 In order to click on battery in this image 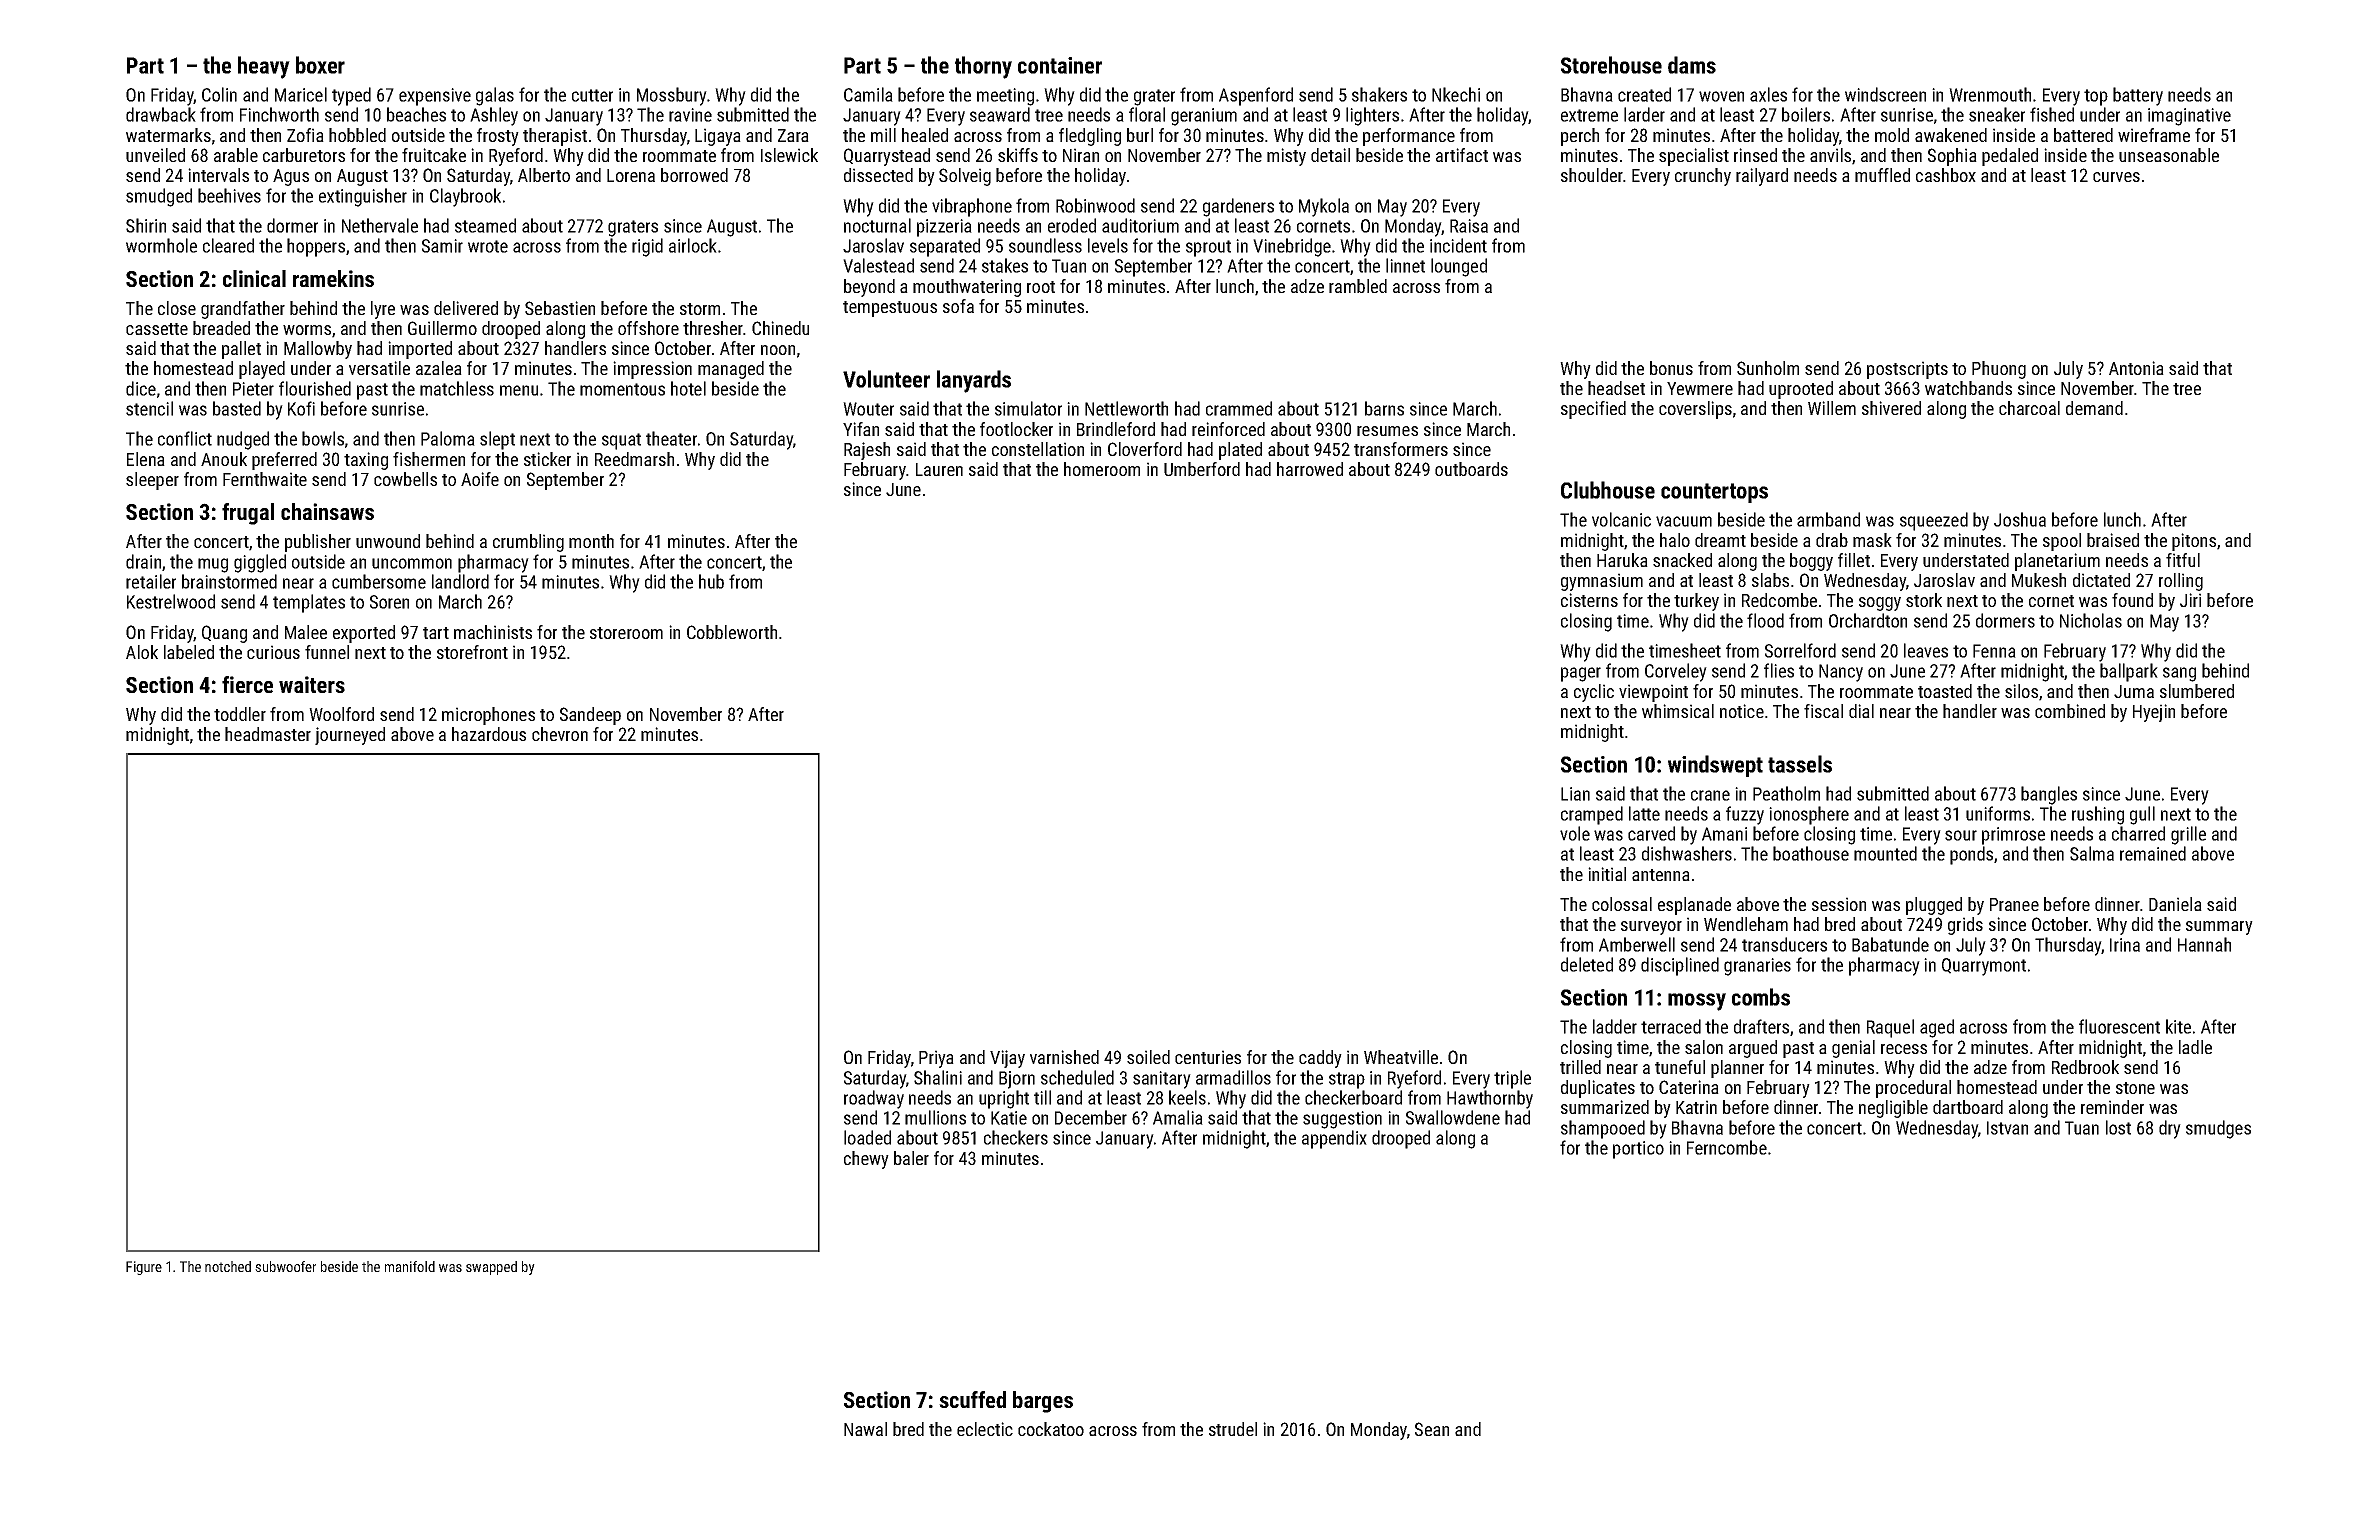, I will do `click(2138, 96)`.
